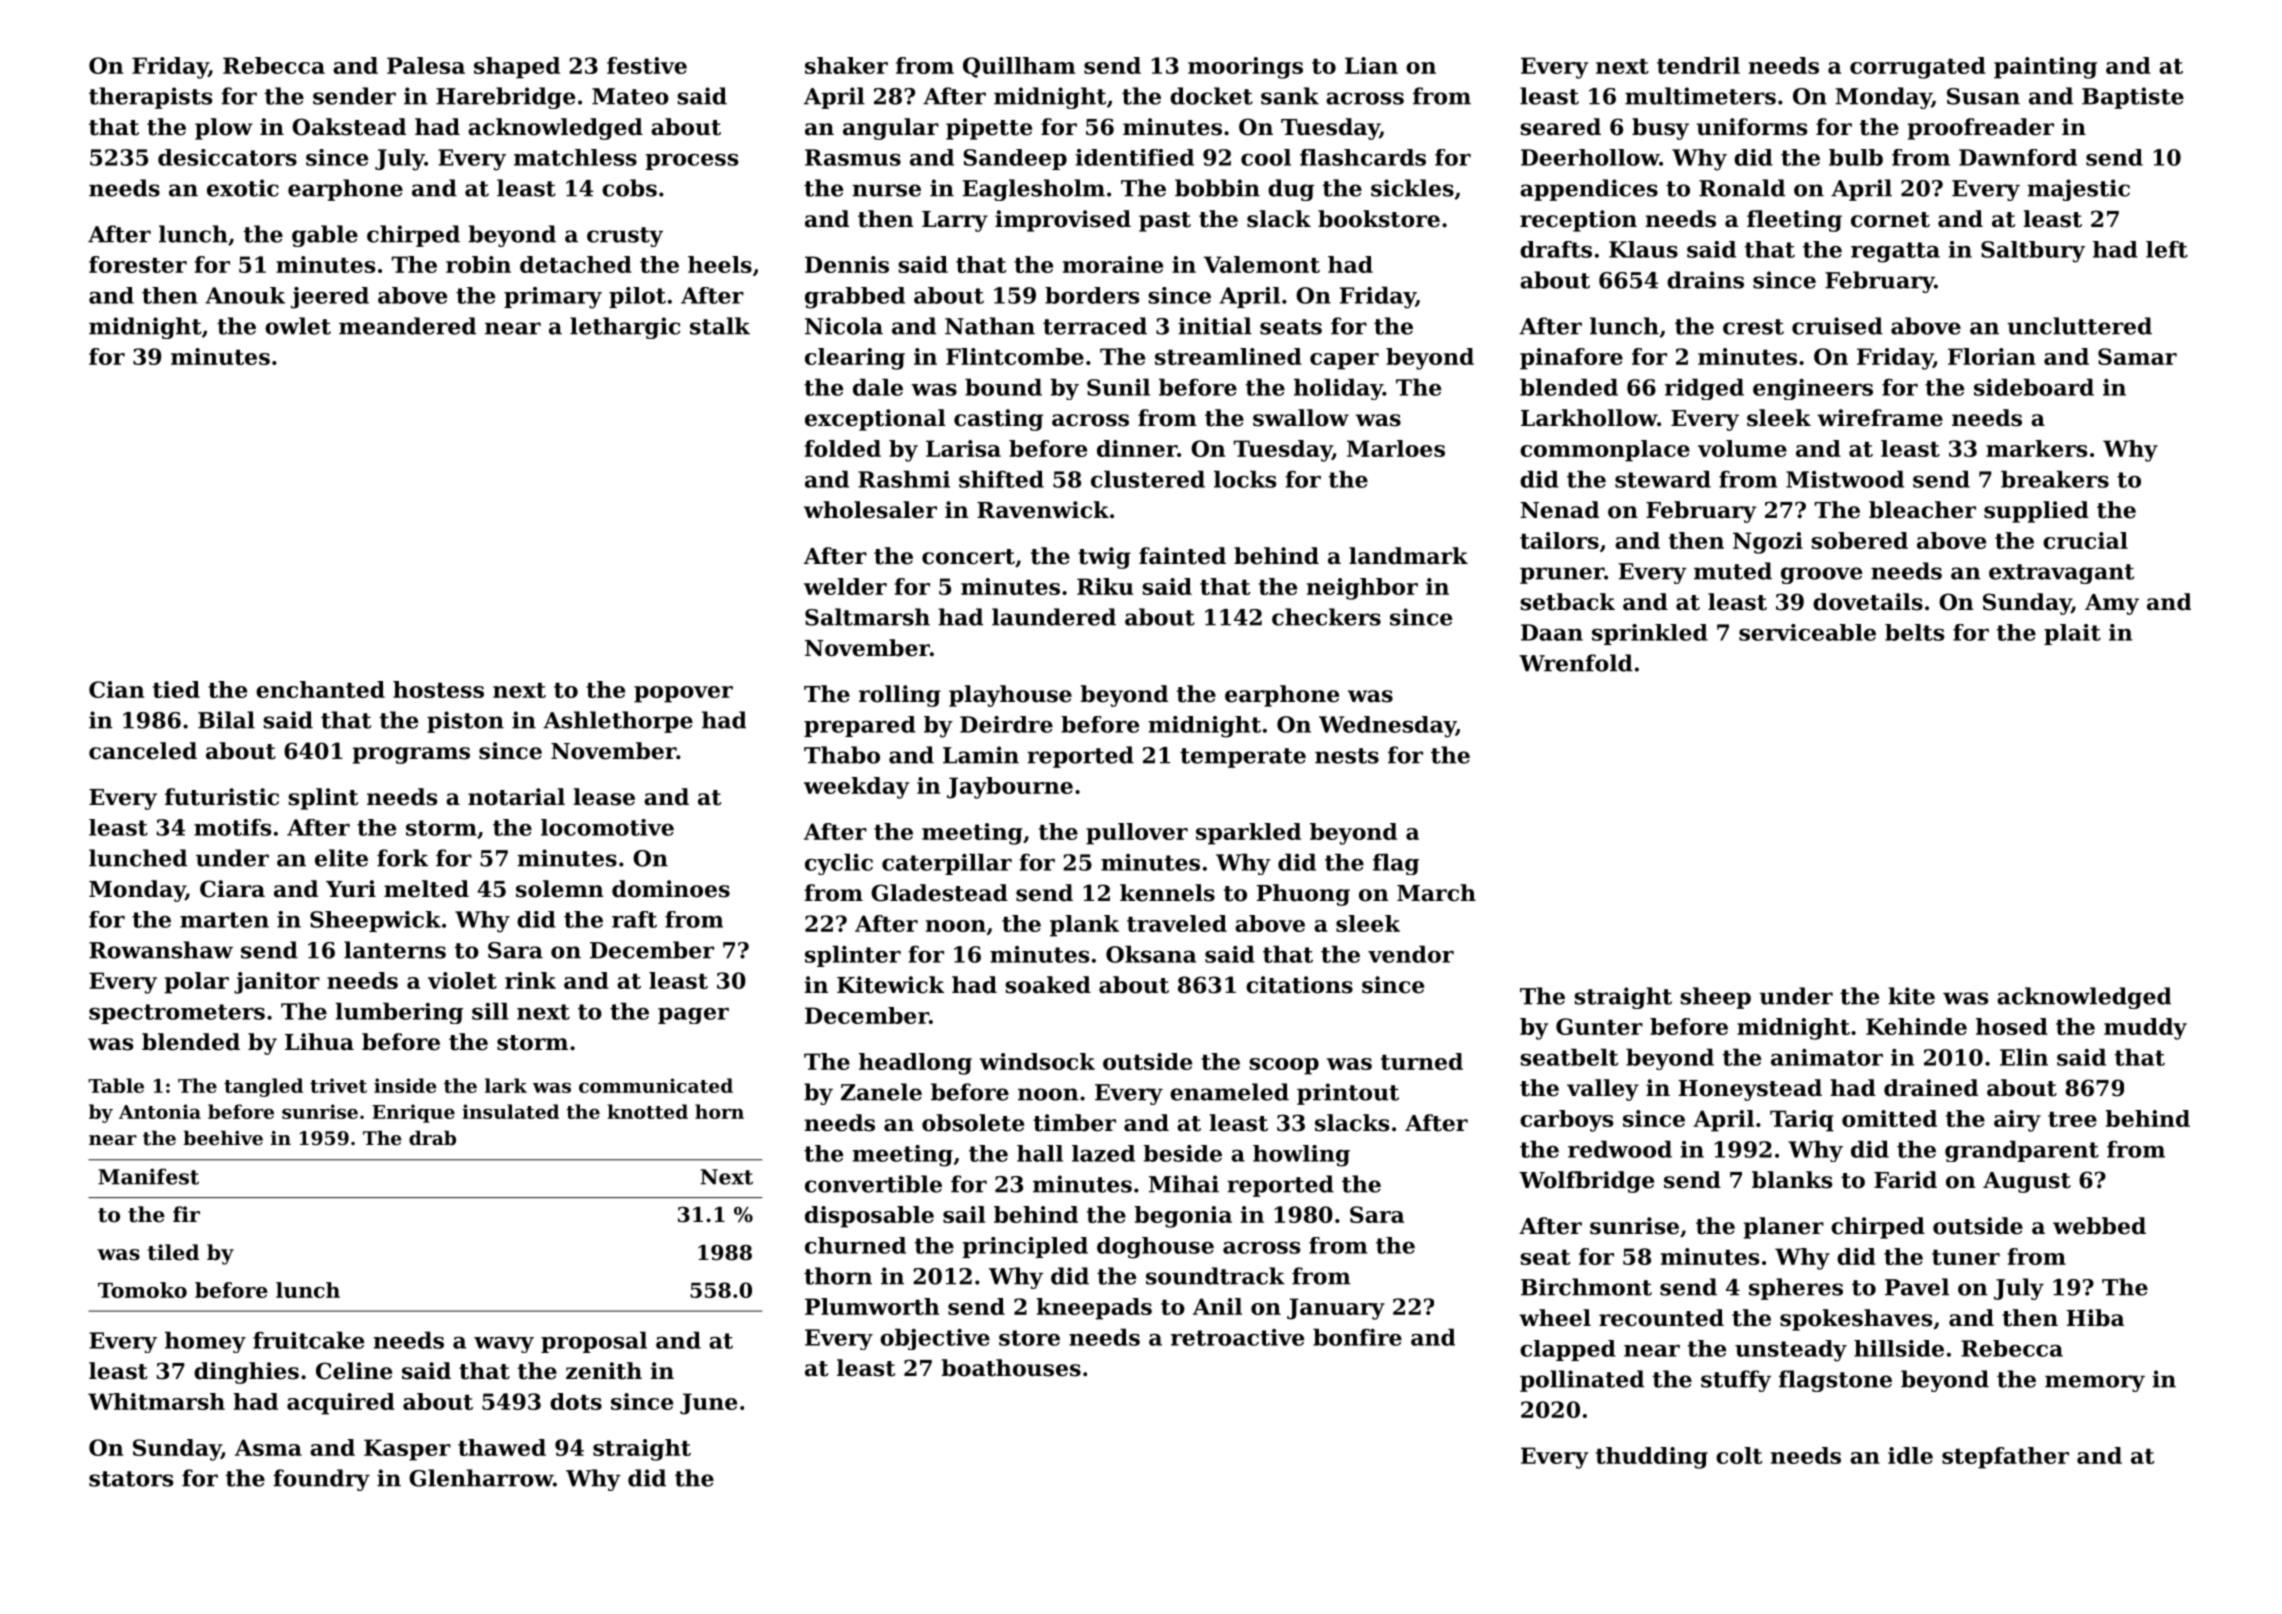 The width and height of the page is (2282, 1614). What do you see at coordinates (131, 1479) in the page?
I see `stators` at bounding box center [131, 1479].
